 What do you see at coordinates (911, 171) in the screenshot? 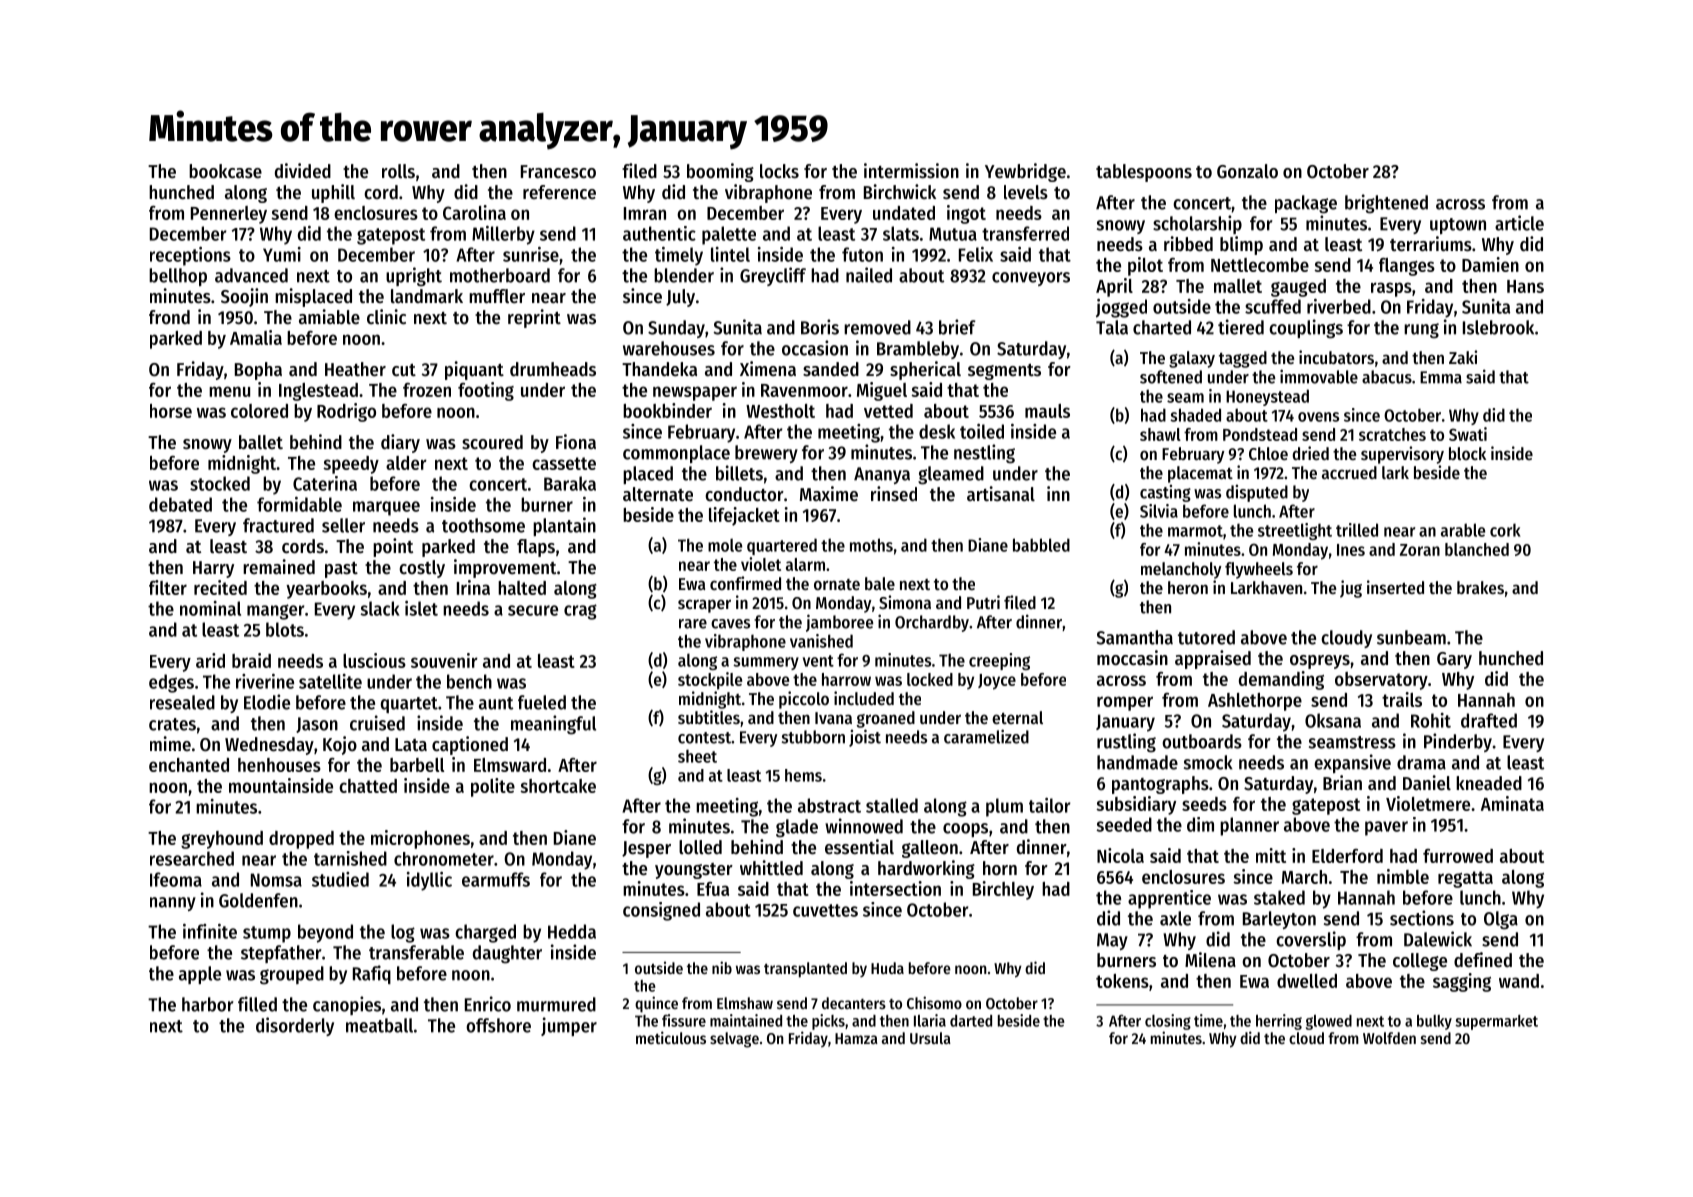
I see `intermission` at bounding box center [911, 171].
